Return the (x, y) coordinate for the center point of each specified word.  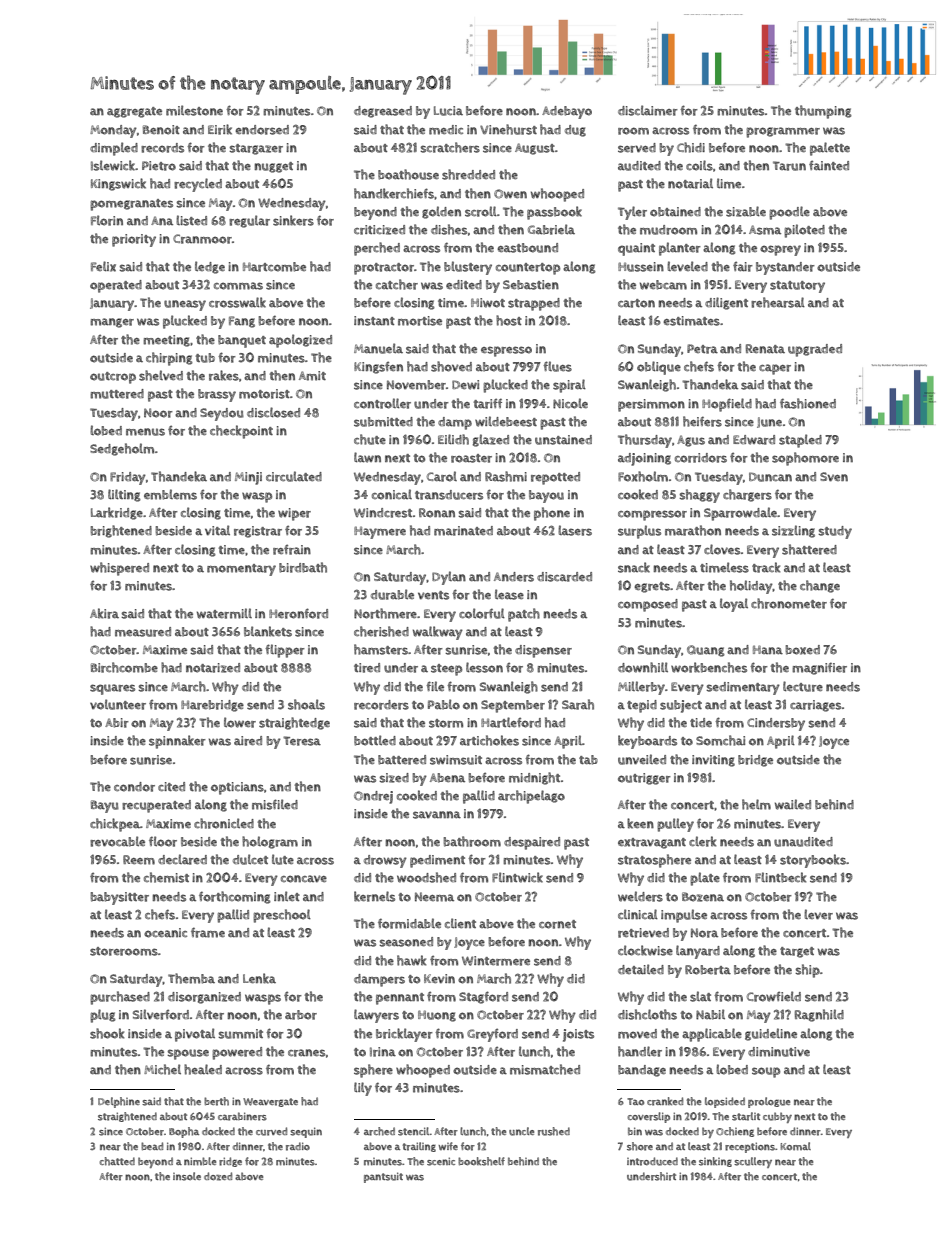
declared (182, 859)
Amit (312, 376)
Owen (510, 194)
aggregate (134, 112)
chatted (117, 1161)
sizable (746, 211)
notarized (213, 668)
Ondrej (373, 797)
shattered (809, 549)
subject (681, 706)
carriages (816, 706)
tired (367, 668)
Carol (442, 476)
